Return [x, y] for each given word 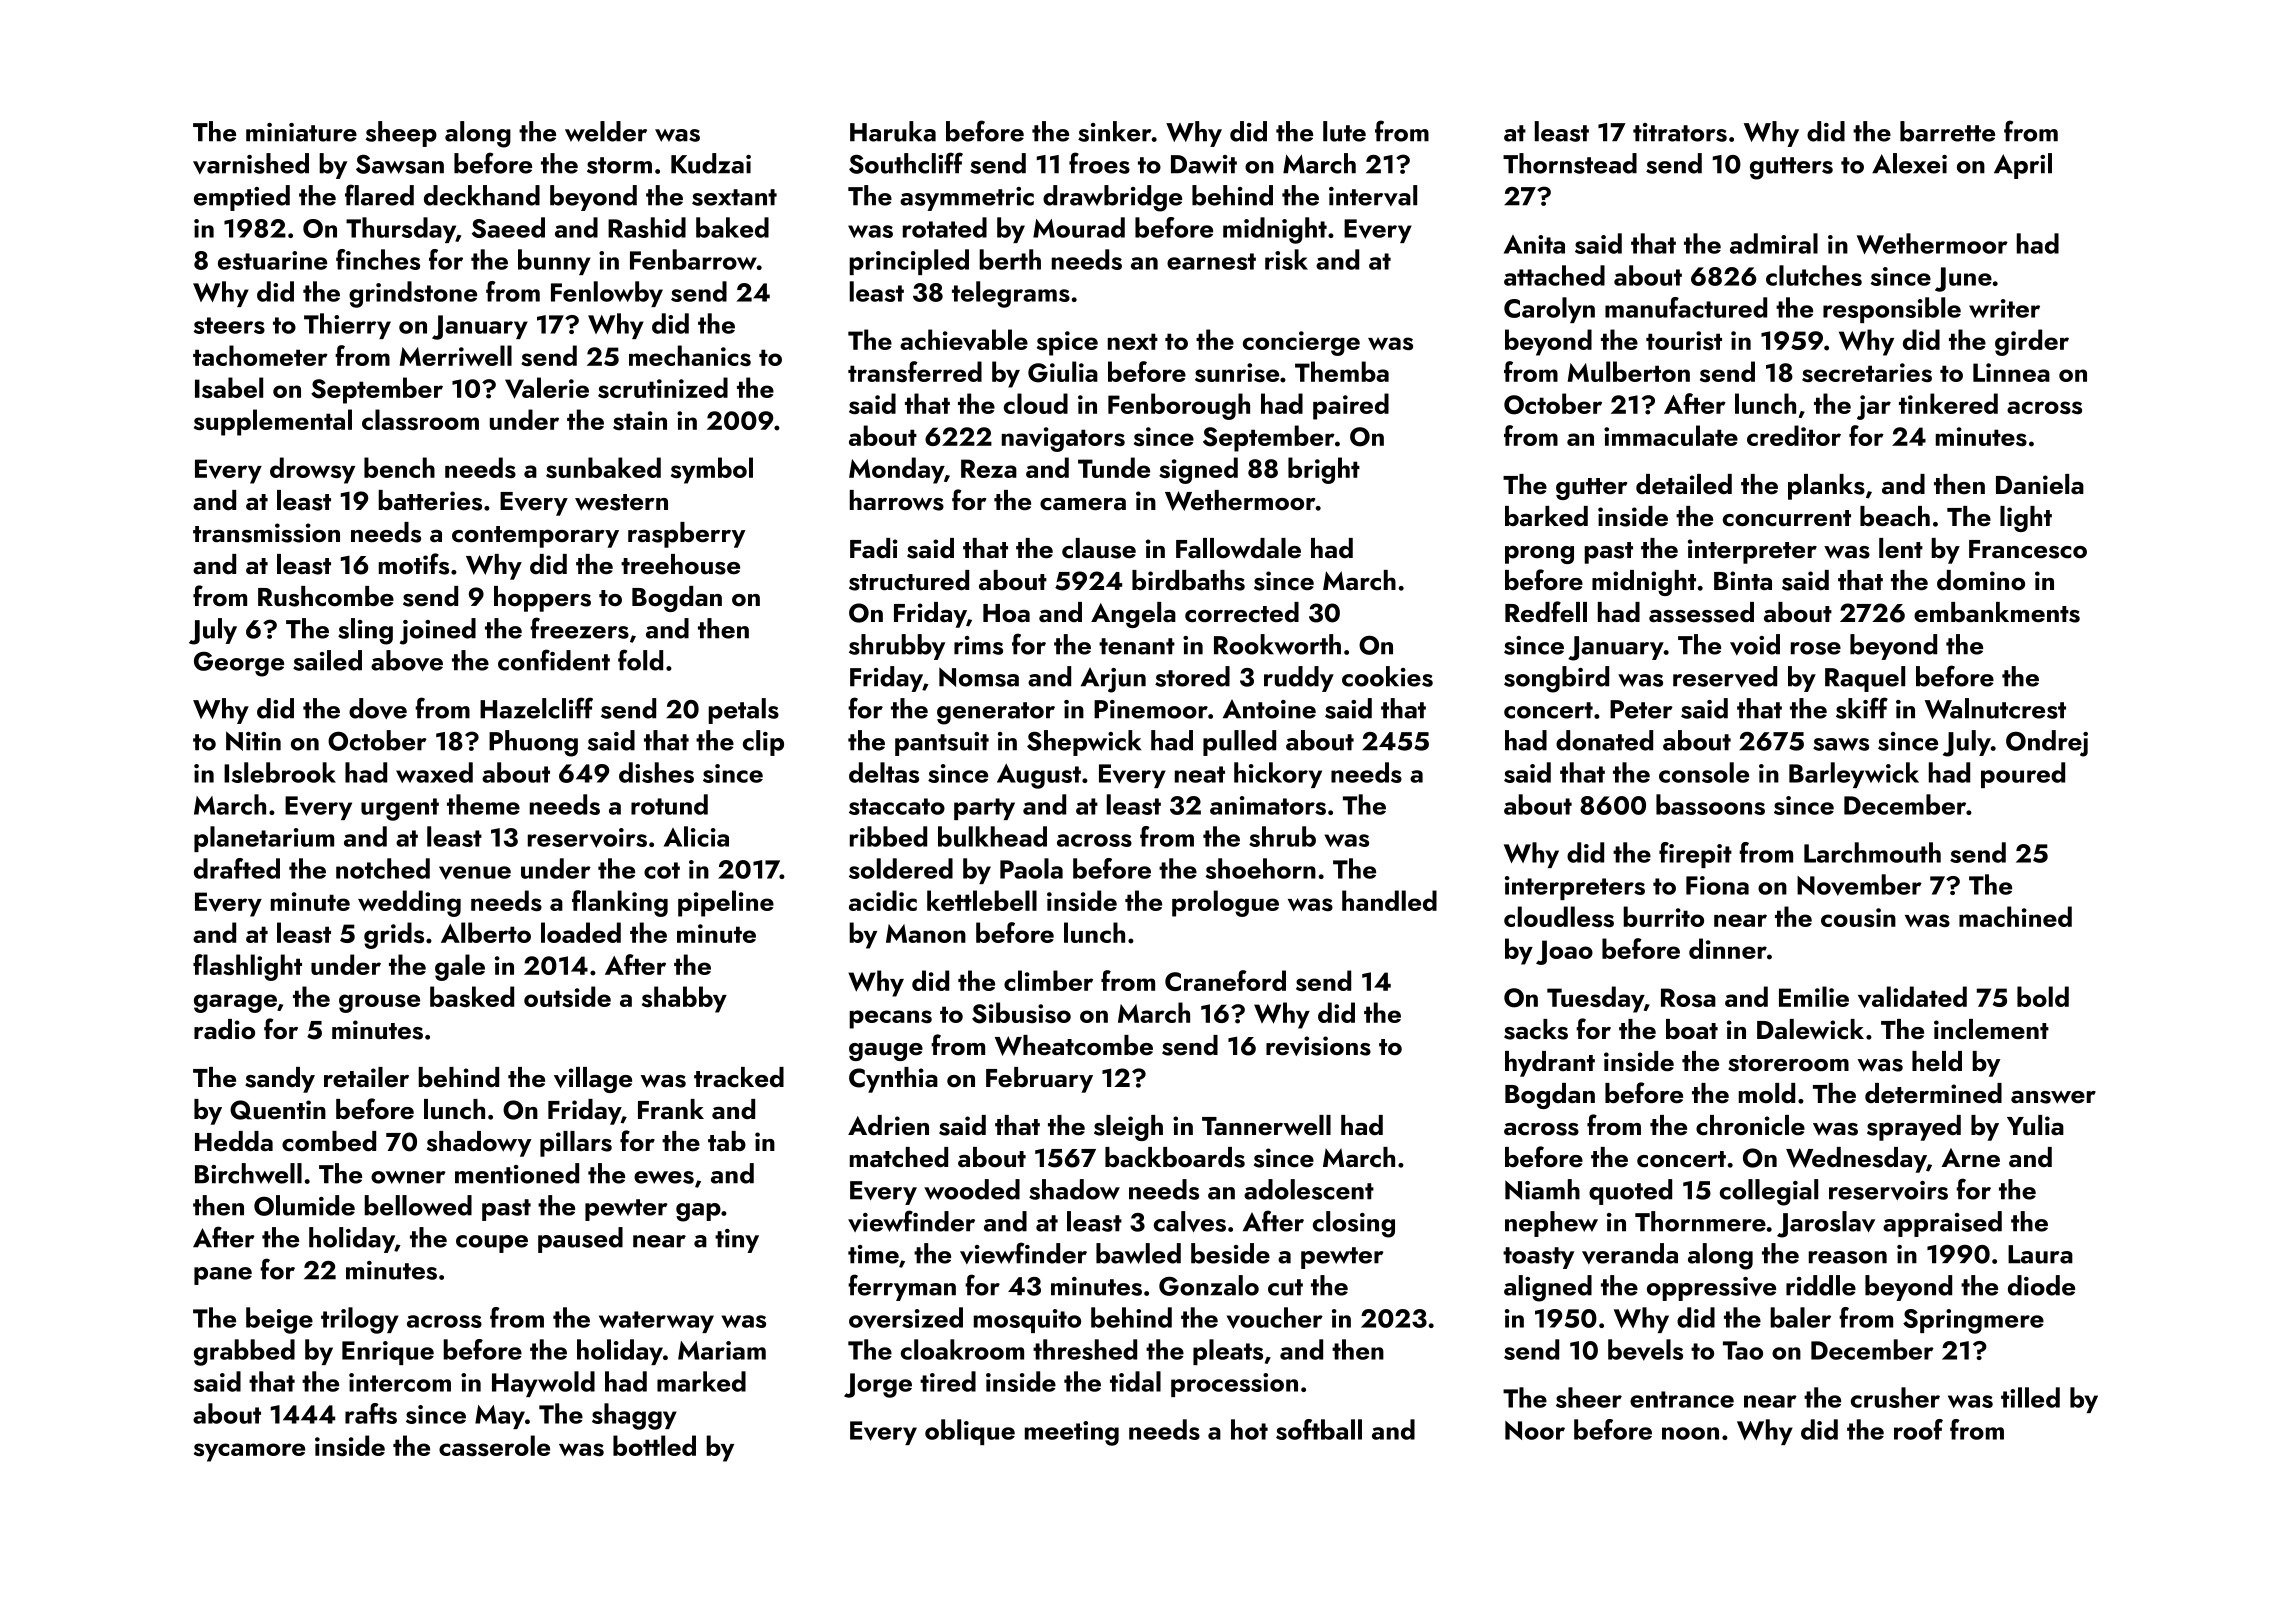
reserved [1725, 676]
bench [399, 467]
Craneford [1225, 980]
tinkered [1948, 403]
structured [909, 580]
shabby [684, 999]
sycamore [249, 1452]
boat [1692, 1029]
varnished [251, 163]
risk [1286, 259]
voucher [1275, 1318]
